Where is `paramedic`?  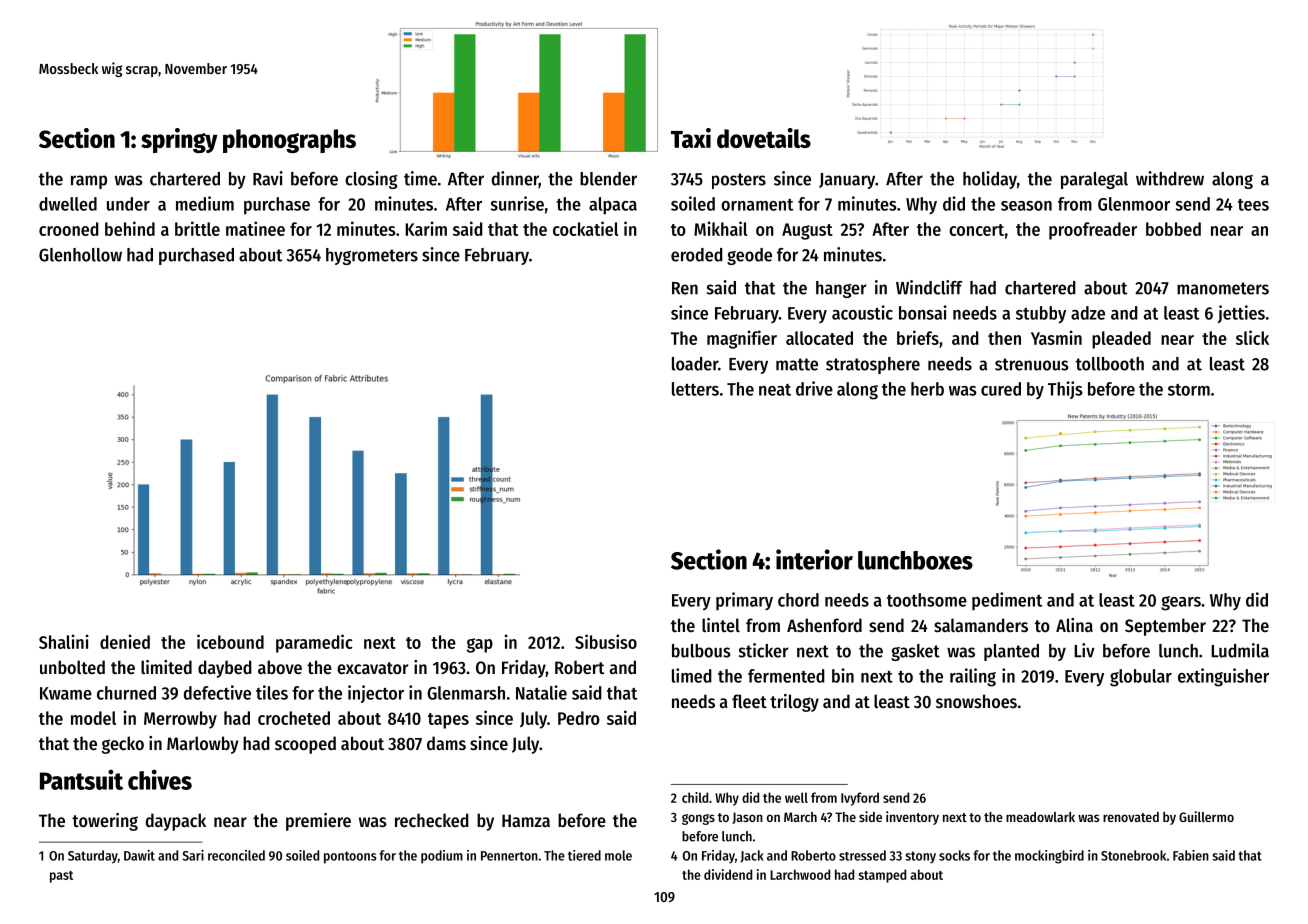
paramedic is located at coordinates (314, 643).
